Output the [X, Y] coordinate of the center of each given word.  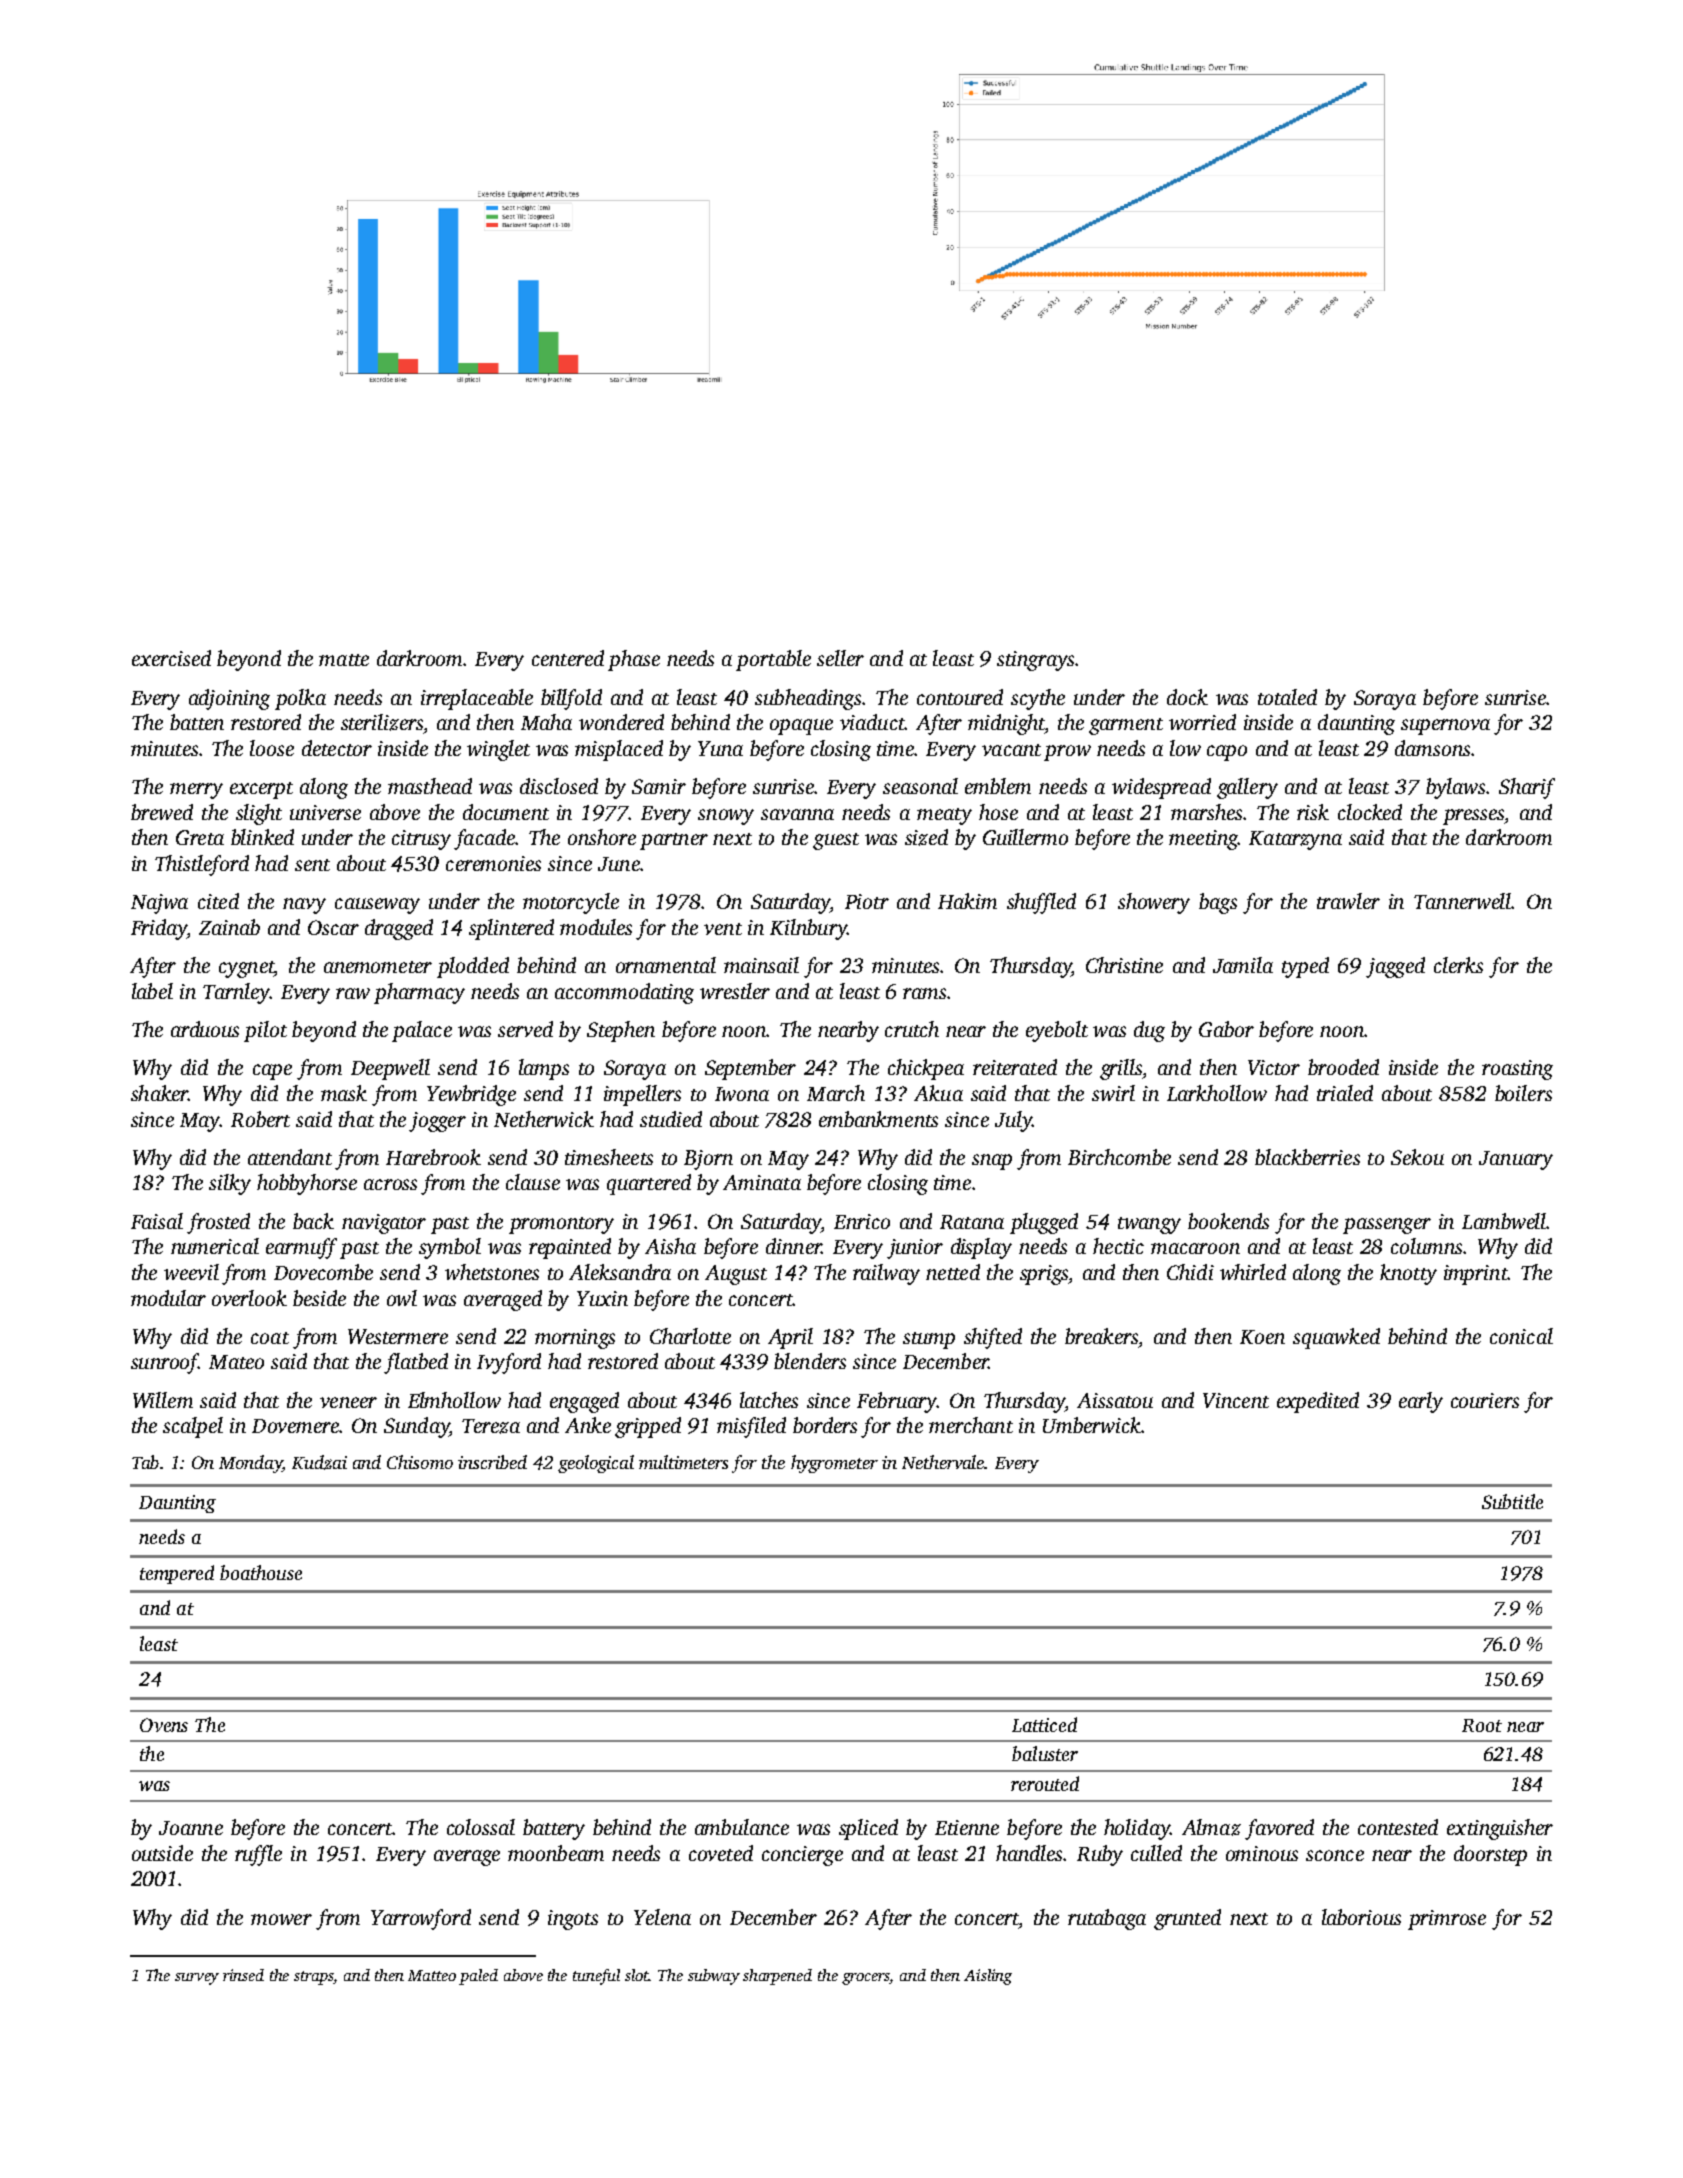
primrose [1447, 1920]
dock [1187, 697]
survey [197, 1979]
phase [634, 660]
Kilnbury [808, 929]
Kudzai [319, 1462]
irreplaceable [477, 699]
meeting [1203, 840]
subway [714, 1977]
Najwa [159, 904]
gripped [648, 1427]
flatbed [416, 1363]
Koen [1262, 1337]
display [981, 1248]
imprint [1476, 1275]
